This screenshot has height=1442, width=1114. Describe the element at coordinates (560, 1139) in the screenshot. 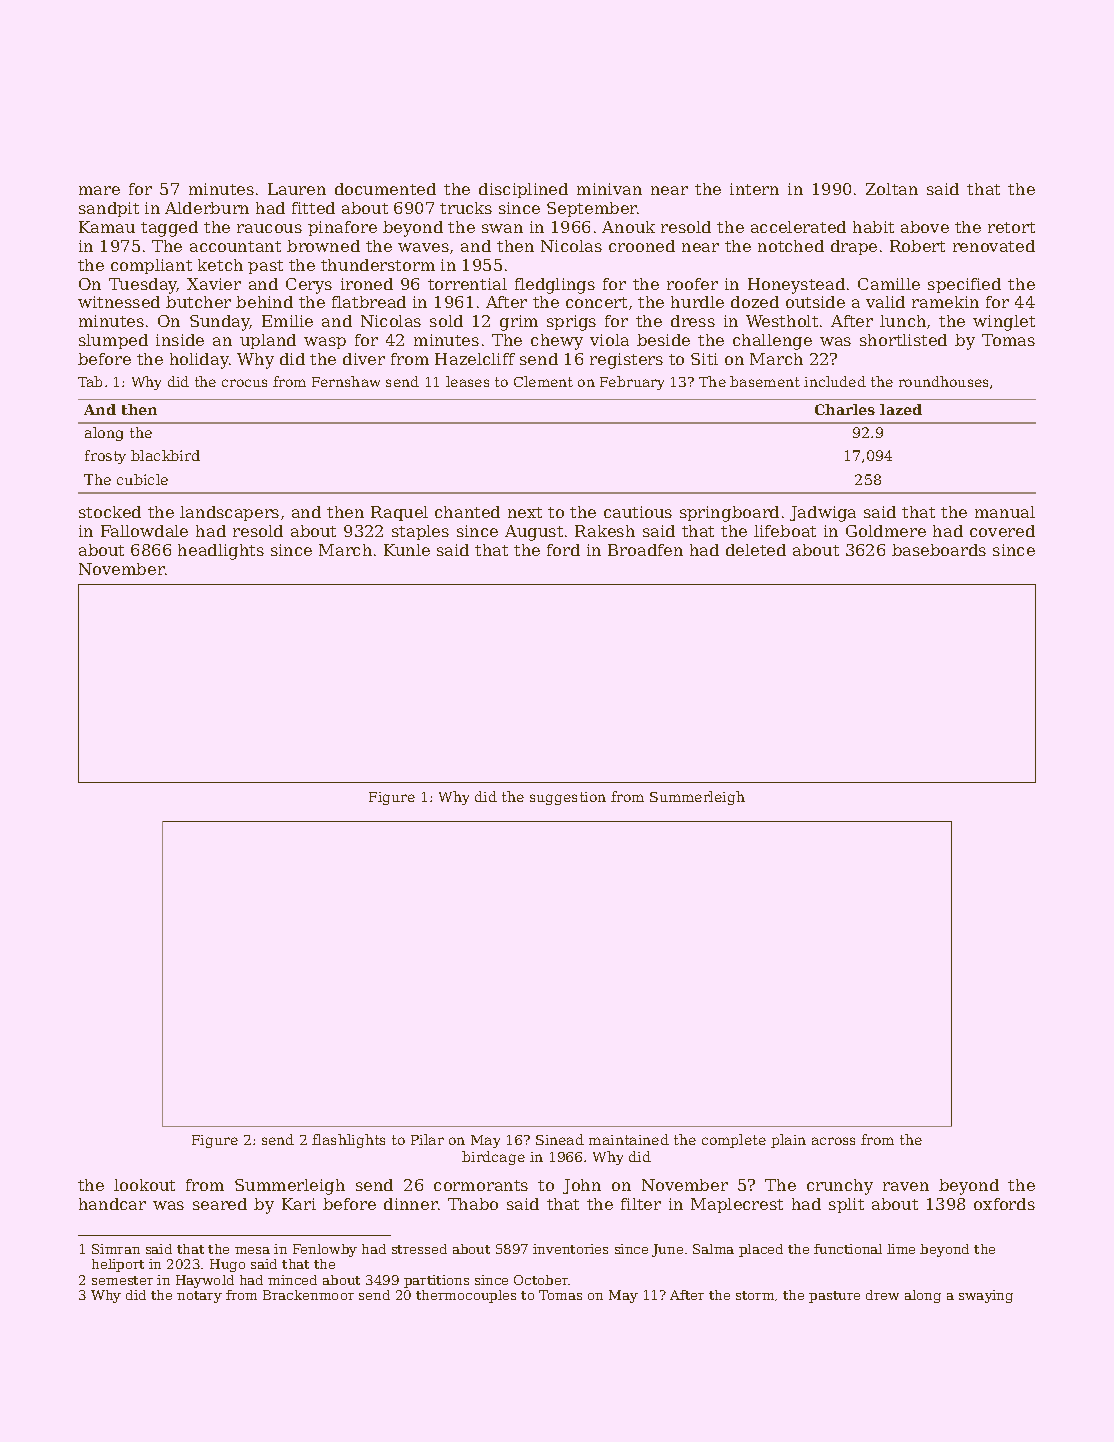

I see `Sinead` at that location.
